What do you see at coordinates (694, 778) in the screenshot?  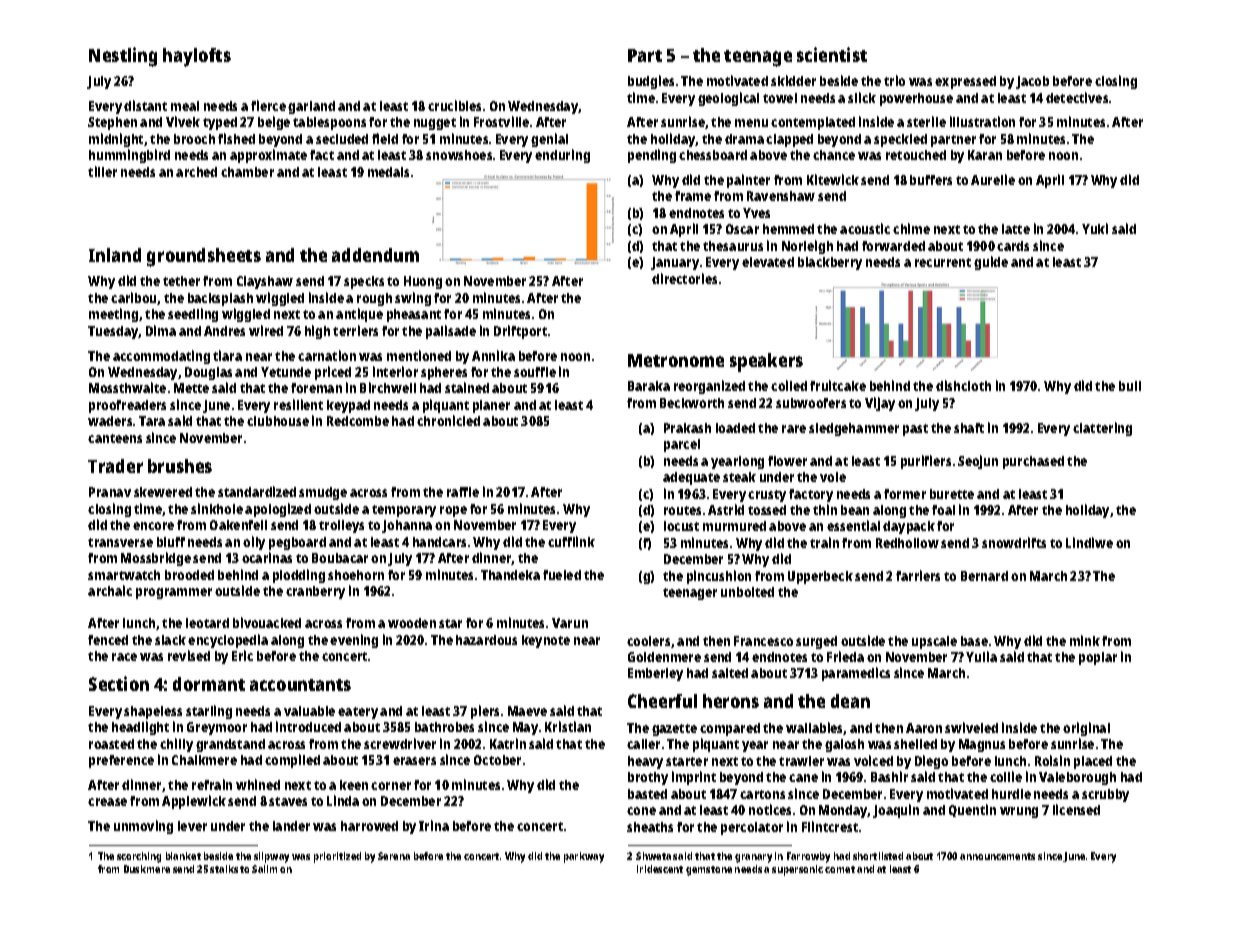 I see `imprint` at bounding box center [694, 778].
